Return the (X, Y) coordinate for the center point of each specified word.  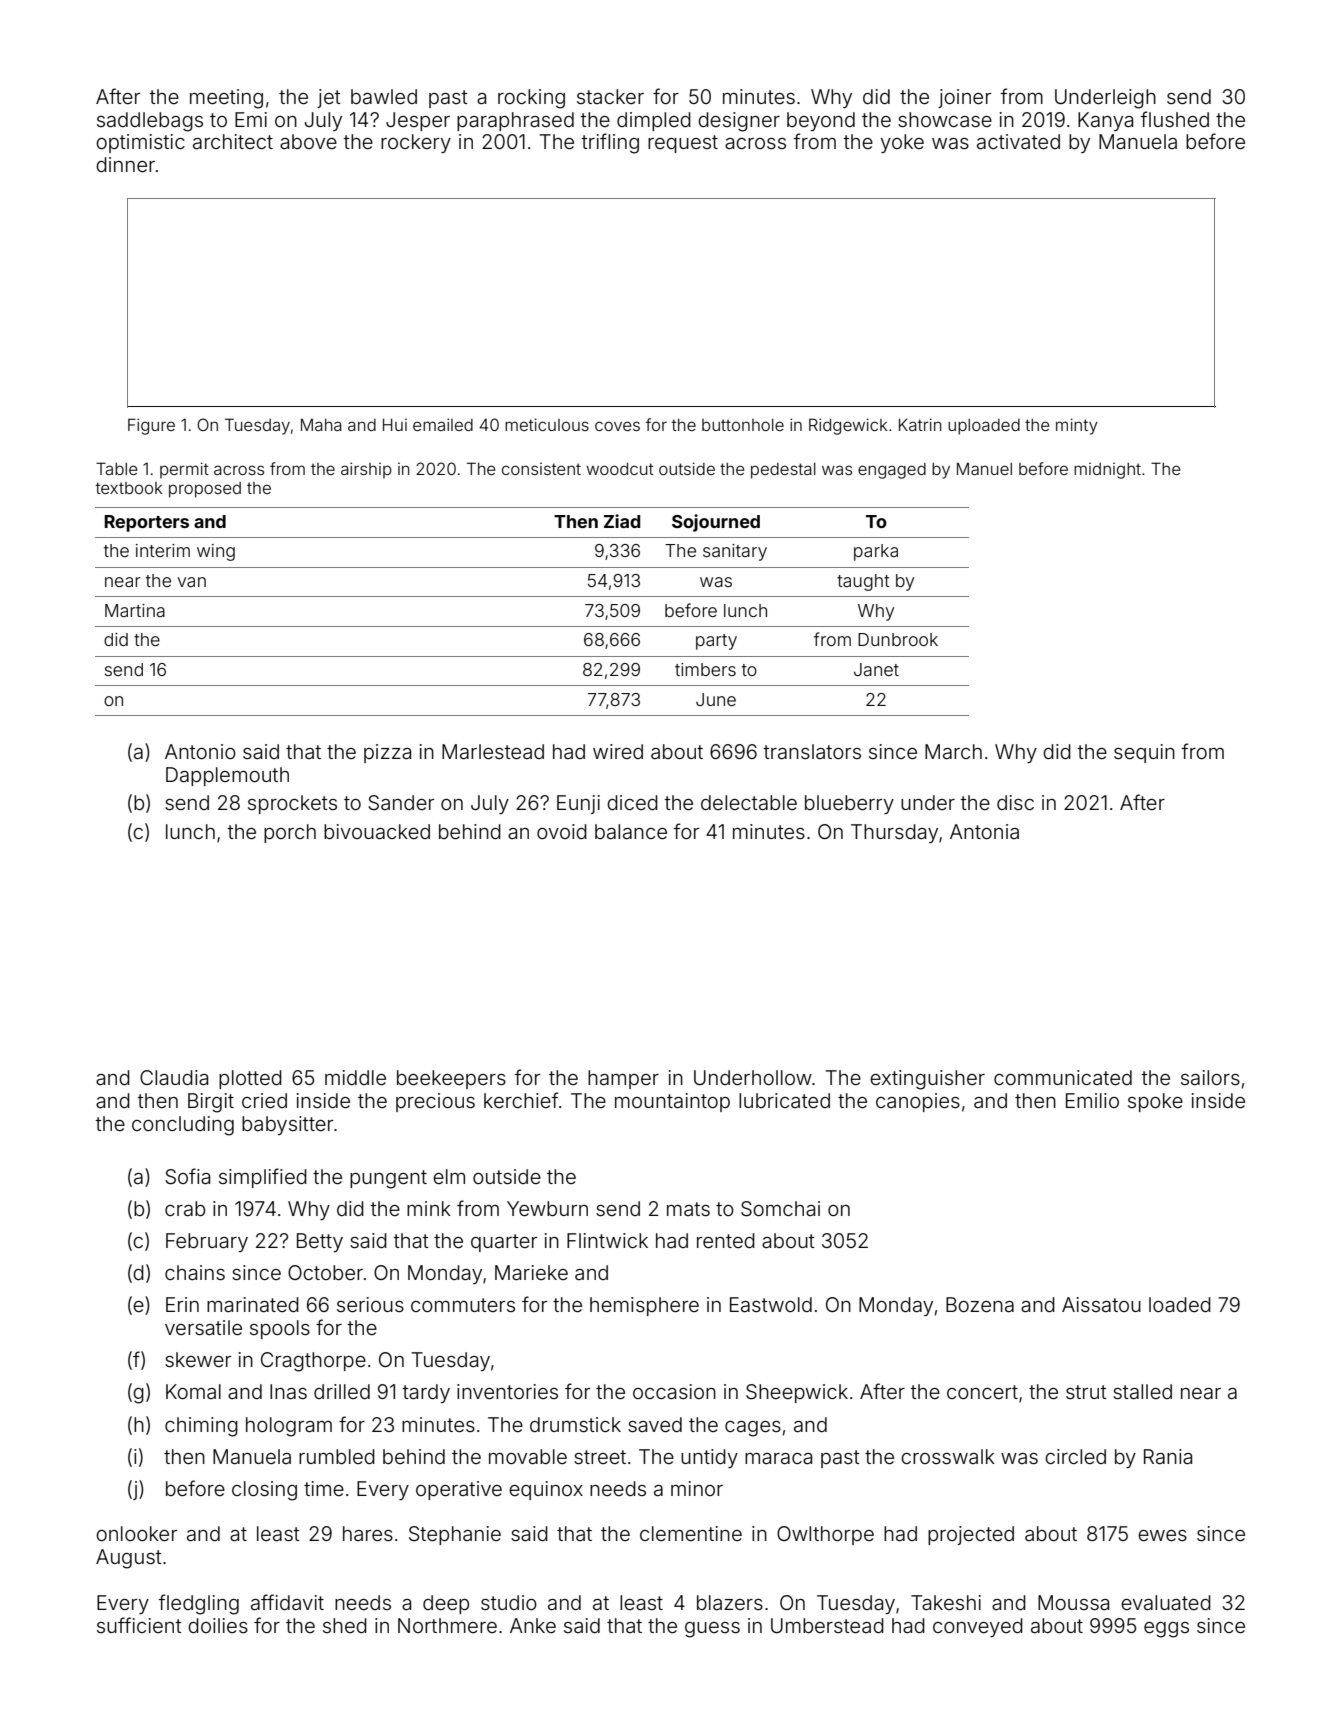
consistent (541, 469)
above (308, 141)
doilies (218, 1625)
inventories (507, 1391)
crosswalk (948, 1456)
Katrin (920, 424)
